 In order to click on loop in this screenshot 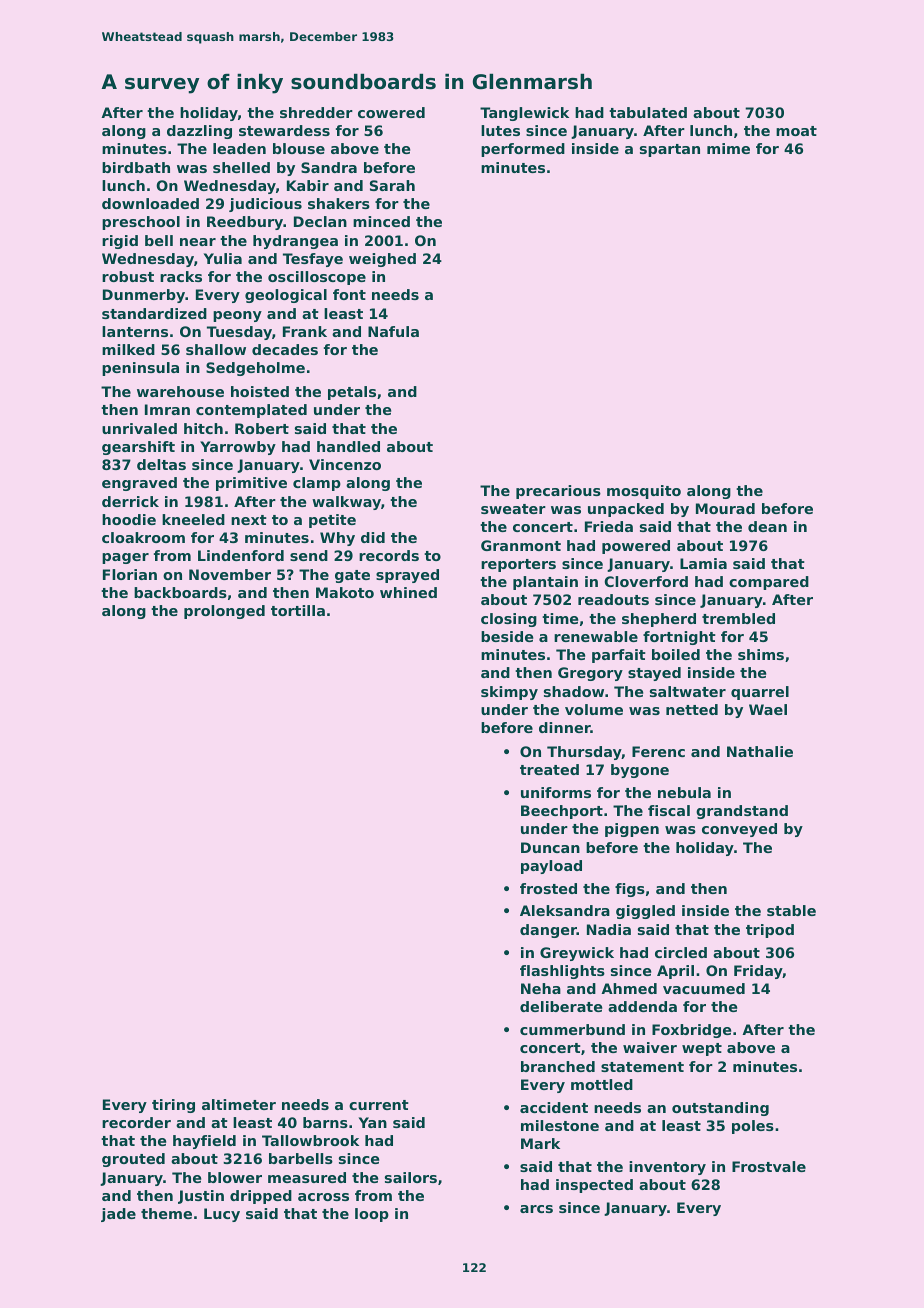, I will do `click(372, 1215)`.
